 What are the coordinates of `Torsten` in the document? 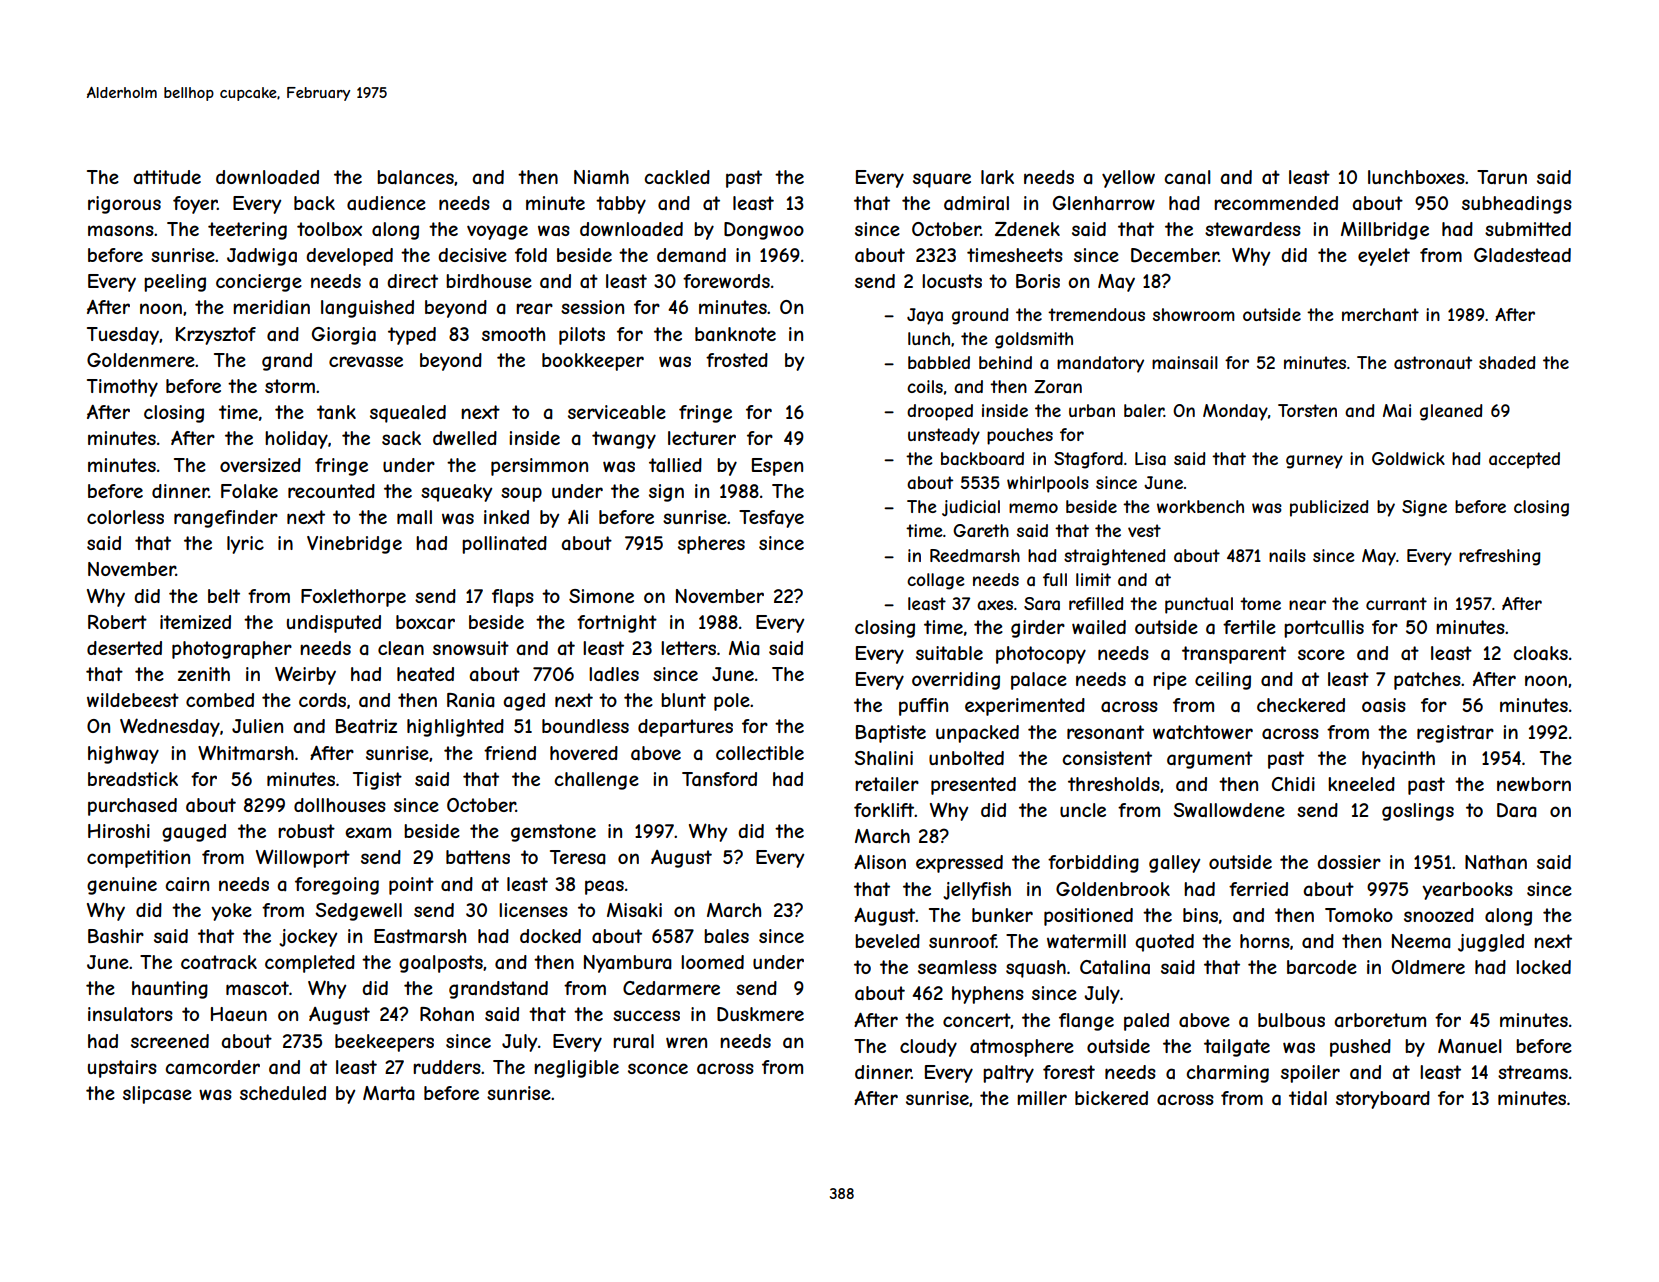 It's located at (1307, 410).
